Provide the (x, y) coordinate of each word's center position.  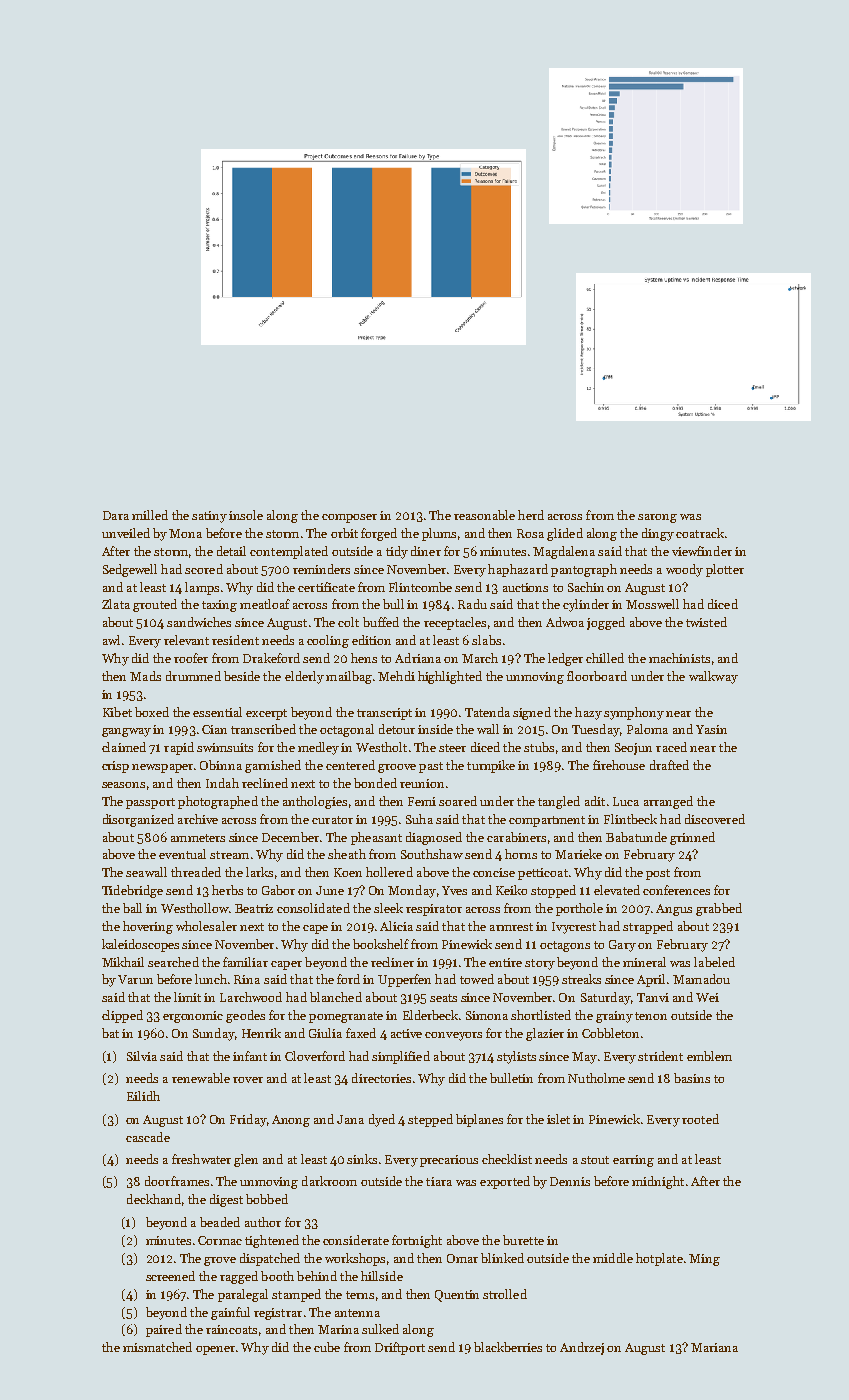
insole (246, 515)
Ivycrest (574, 928)
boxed (152, 712)
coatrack (700, 533)
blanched (336, 997)
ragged (239, 1277)
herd (531, 515)
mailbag (349, 677)
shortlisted (541, 1015)
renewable (201, 1078)
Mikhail (123, 962)
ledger (565, 659)
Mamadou (701, 979)
